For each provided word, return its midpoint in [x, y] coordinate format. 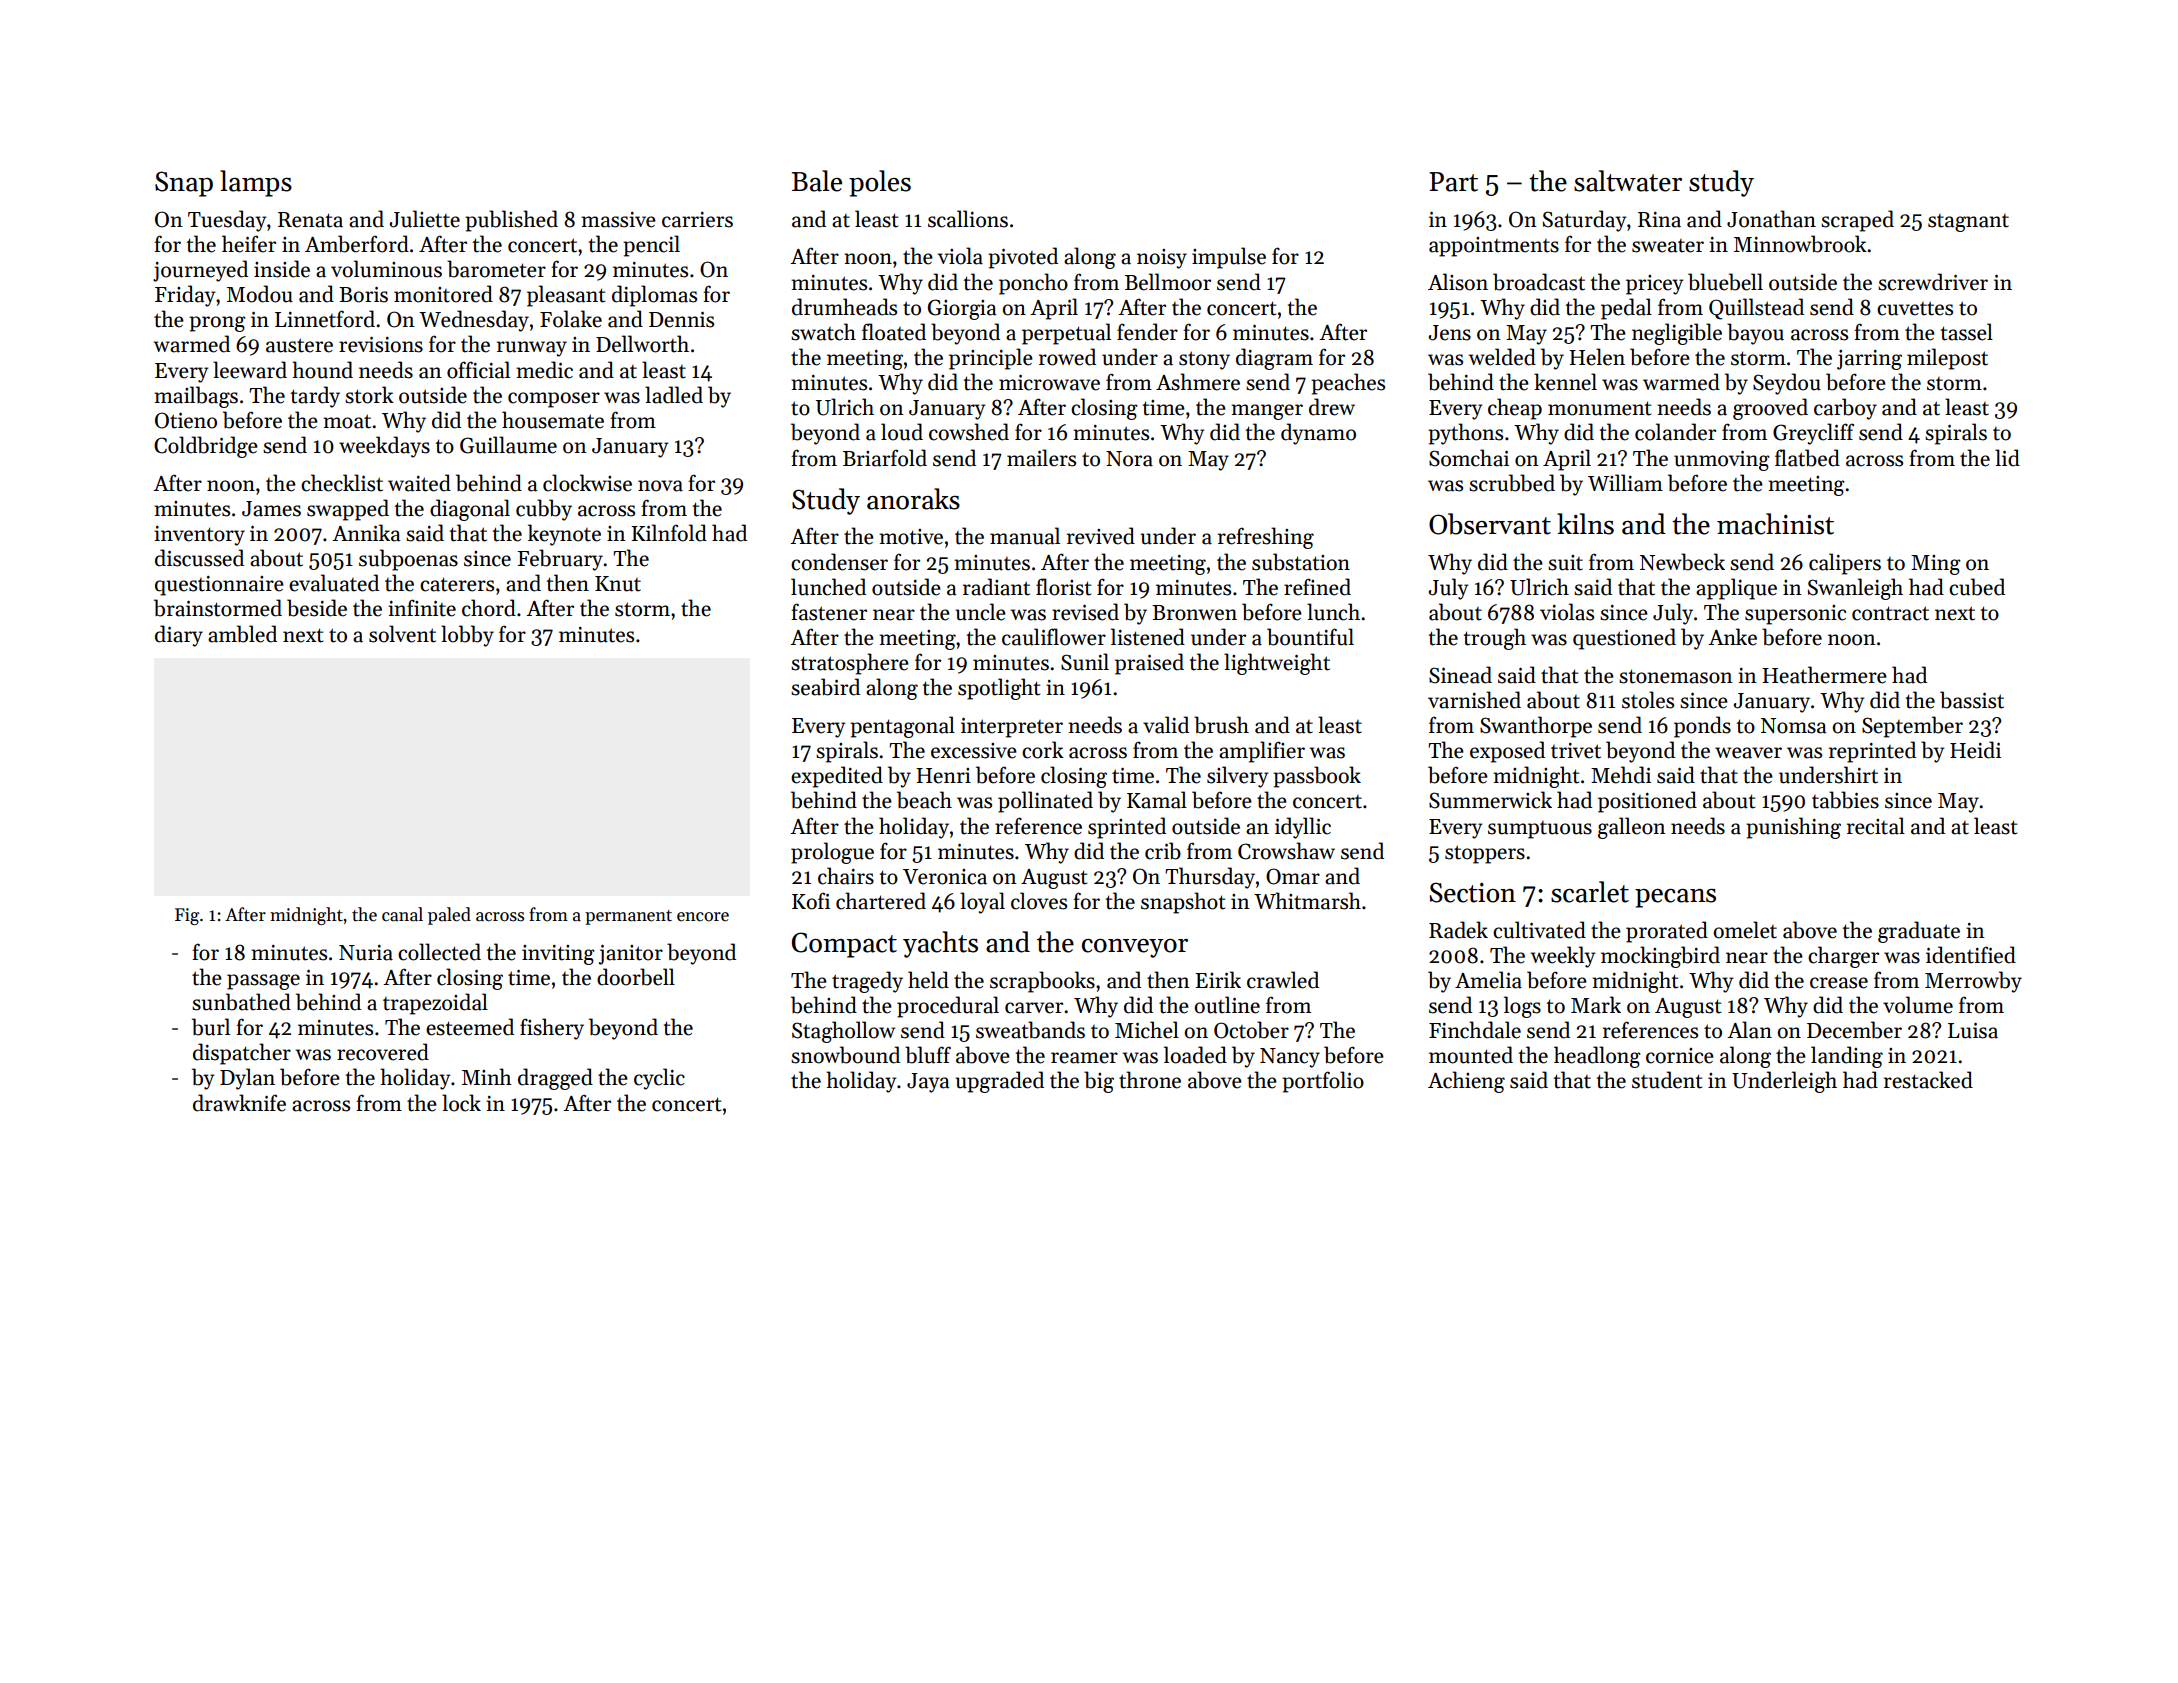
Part [1453, 182]
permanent [628, 917]
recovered [383, 1052]
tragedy [867, 982]
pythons [1465, 434]
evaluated [334, 583]
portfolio [1323, 1082]
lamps [256, 183]
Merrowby [1973, 982]
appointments [1494, 247]
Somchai [1469, 458]
